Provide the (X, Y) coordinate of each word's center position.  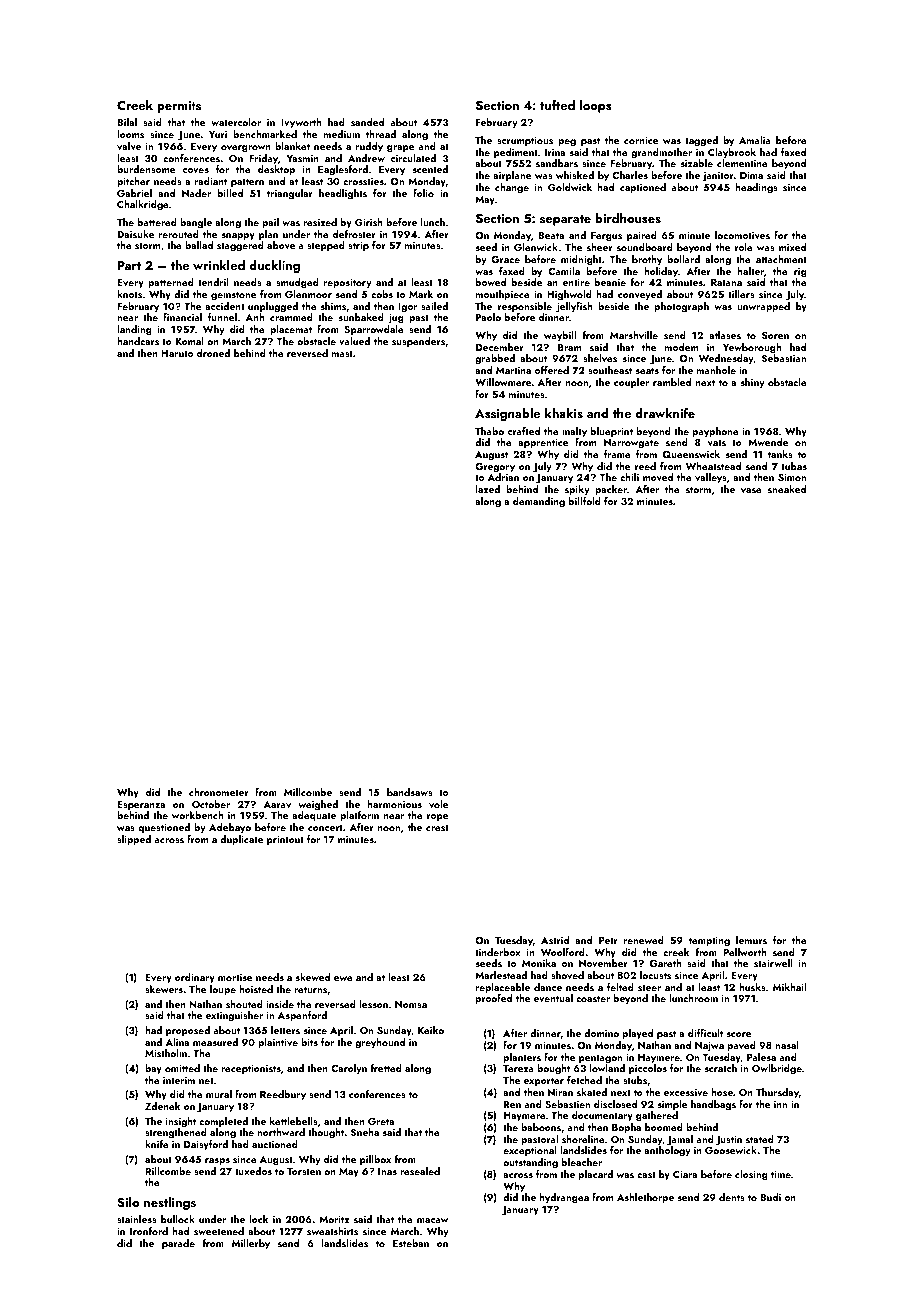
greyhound (380, 1043)
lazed (488, 489)
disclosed (615, 1104)
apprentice (543, 443)
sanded (367, 122)
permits (179, 107)
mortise (235, 977)
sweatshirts (332, 1231)
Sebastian (784, 358)
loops (596, 106)
